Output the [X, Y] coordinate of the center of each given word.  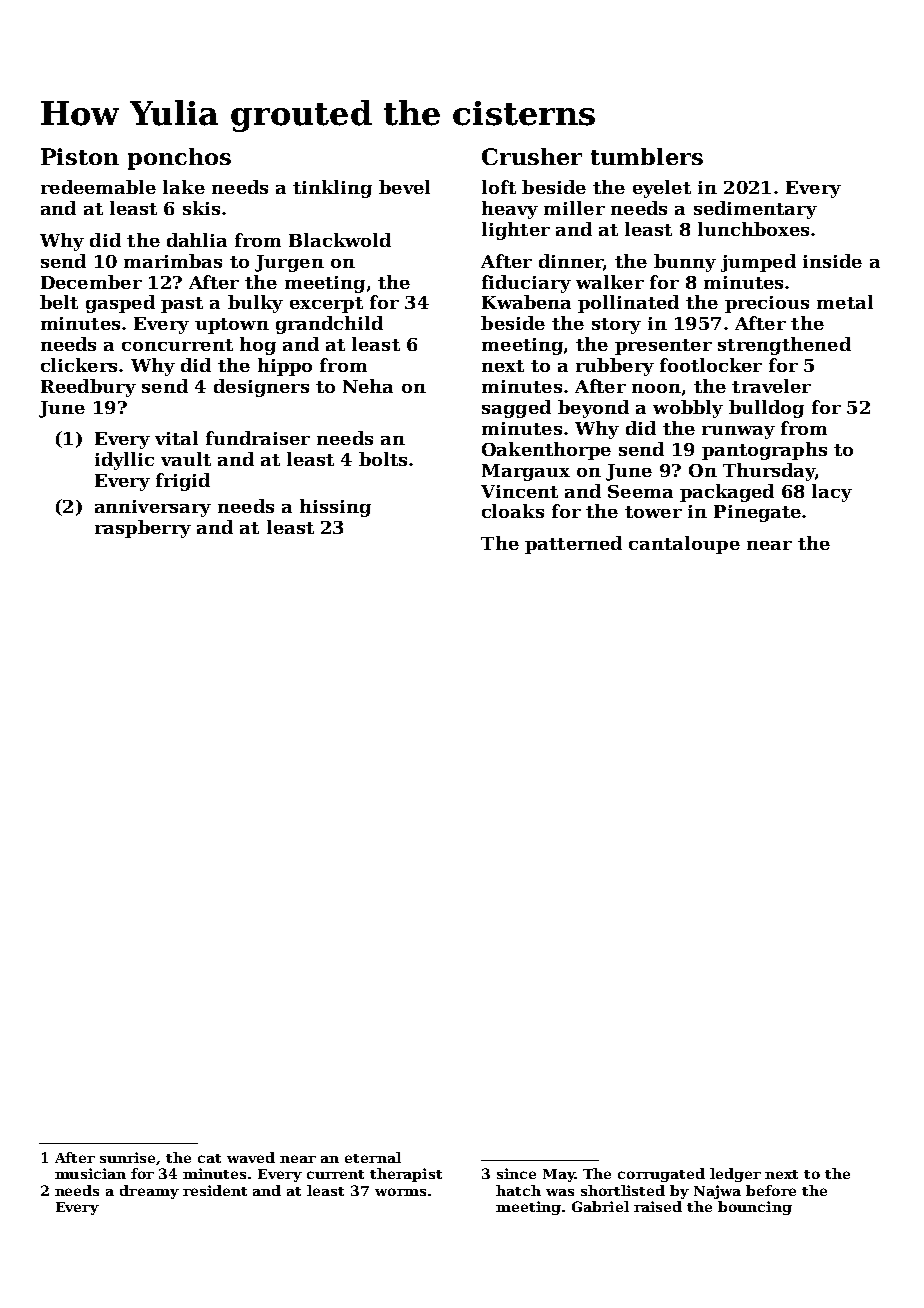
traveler [771, 386]
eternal [373, 1157]
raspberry [143, 529]
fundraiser [258, 438]
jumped [758, 263]
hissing [335, 508]
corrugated [661, 1175]
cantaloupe [684, 545]
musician [90, 1173]
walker [610, 282]
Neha [368, 386]
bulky [255, 304]
